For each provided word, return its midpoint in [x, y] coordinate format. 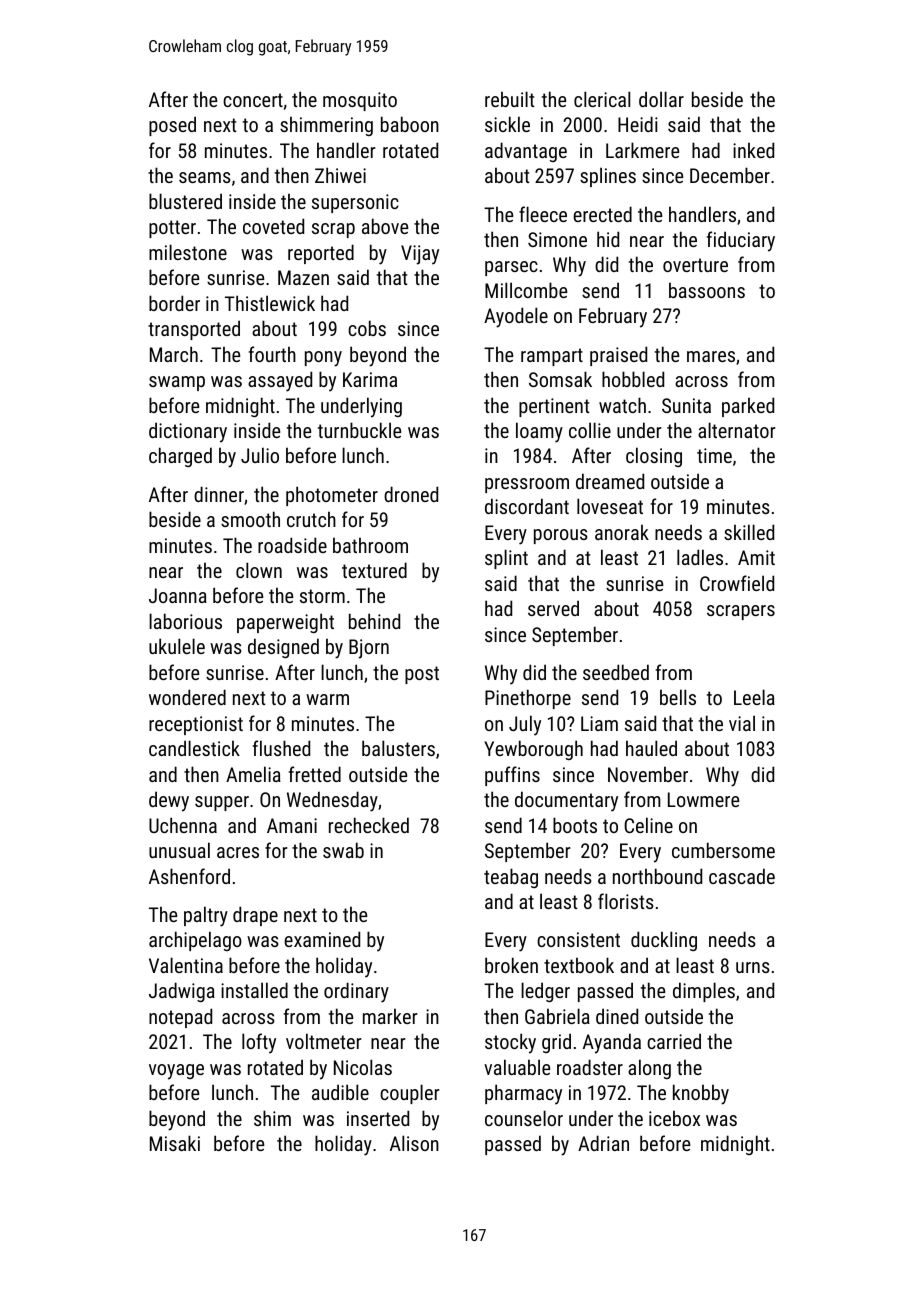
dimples [704, 992]
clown [259, 570]
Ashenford [189, 876]
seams [205, 177]
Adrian [603, 1143]
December [730, 175]
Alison [414, 1143]
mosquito [360, 101]
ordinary [356, 992]
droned [411, 494]
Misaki [175, 1143]
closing [654, 457]
